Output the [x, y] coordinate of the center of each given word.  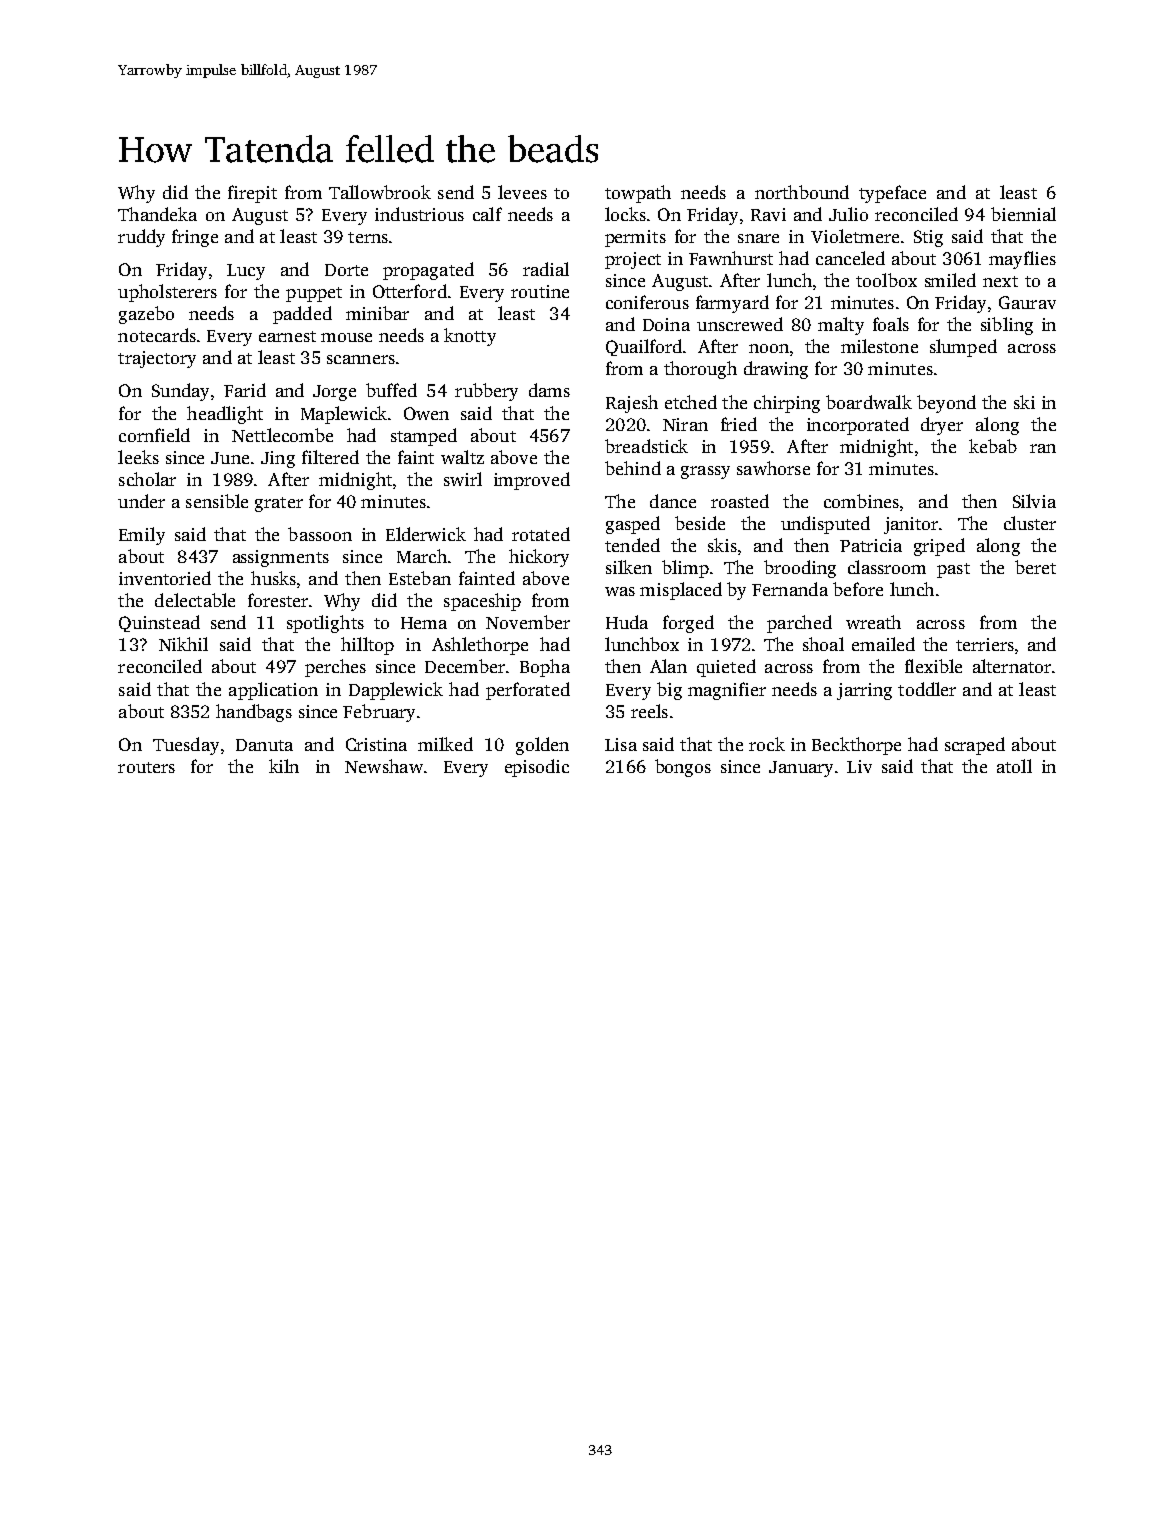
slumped [963, 348]
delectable [195, 600]
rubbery [486, 392]
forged [688, 624]
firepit [252, 194]
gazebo [146, 315]
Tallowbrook [380, 192]
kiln [284, 766]
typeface [892, 194]
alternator [1012, 666]
